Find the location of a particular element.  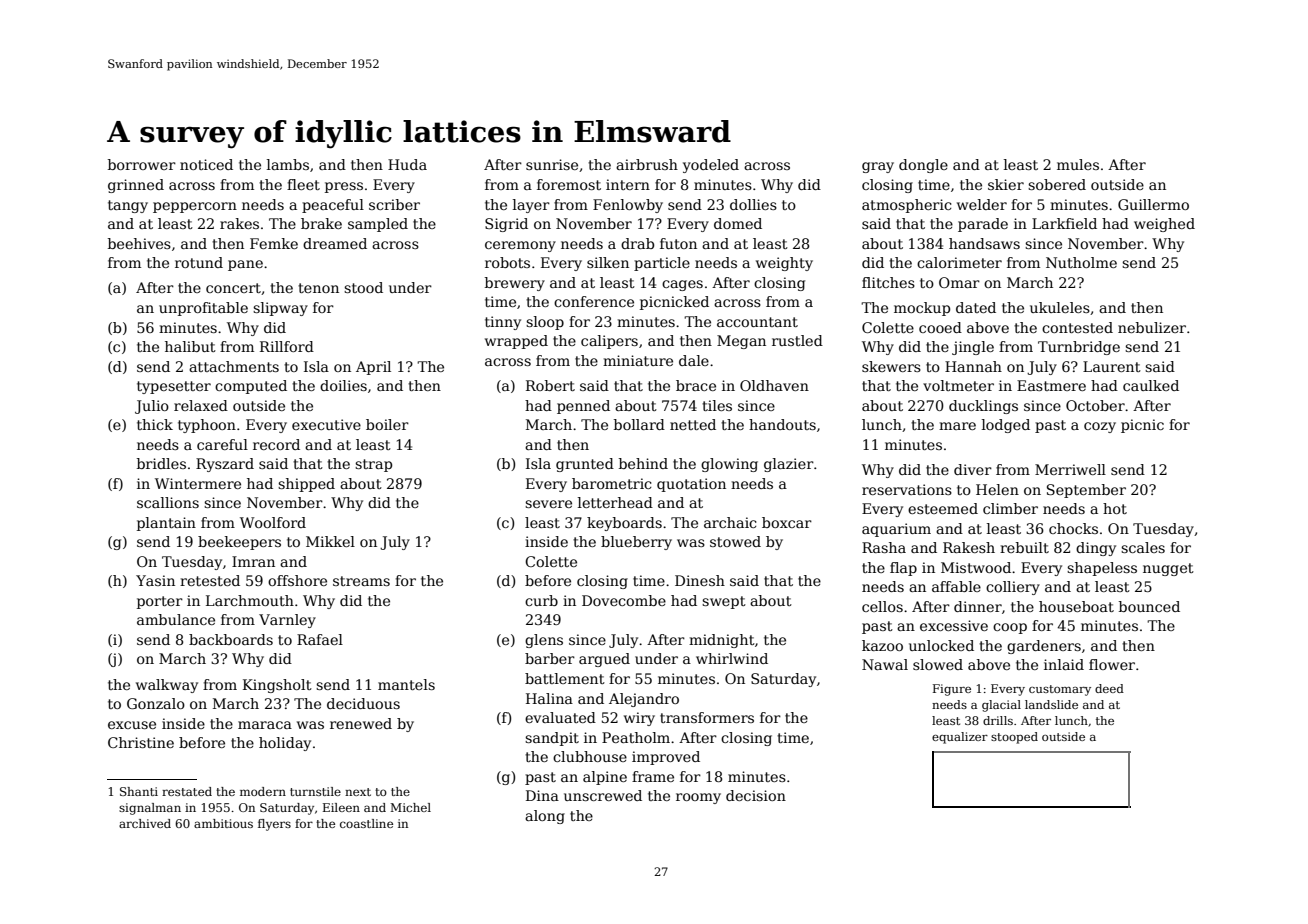

archived is located at coordinates (145, 823).
